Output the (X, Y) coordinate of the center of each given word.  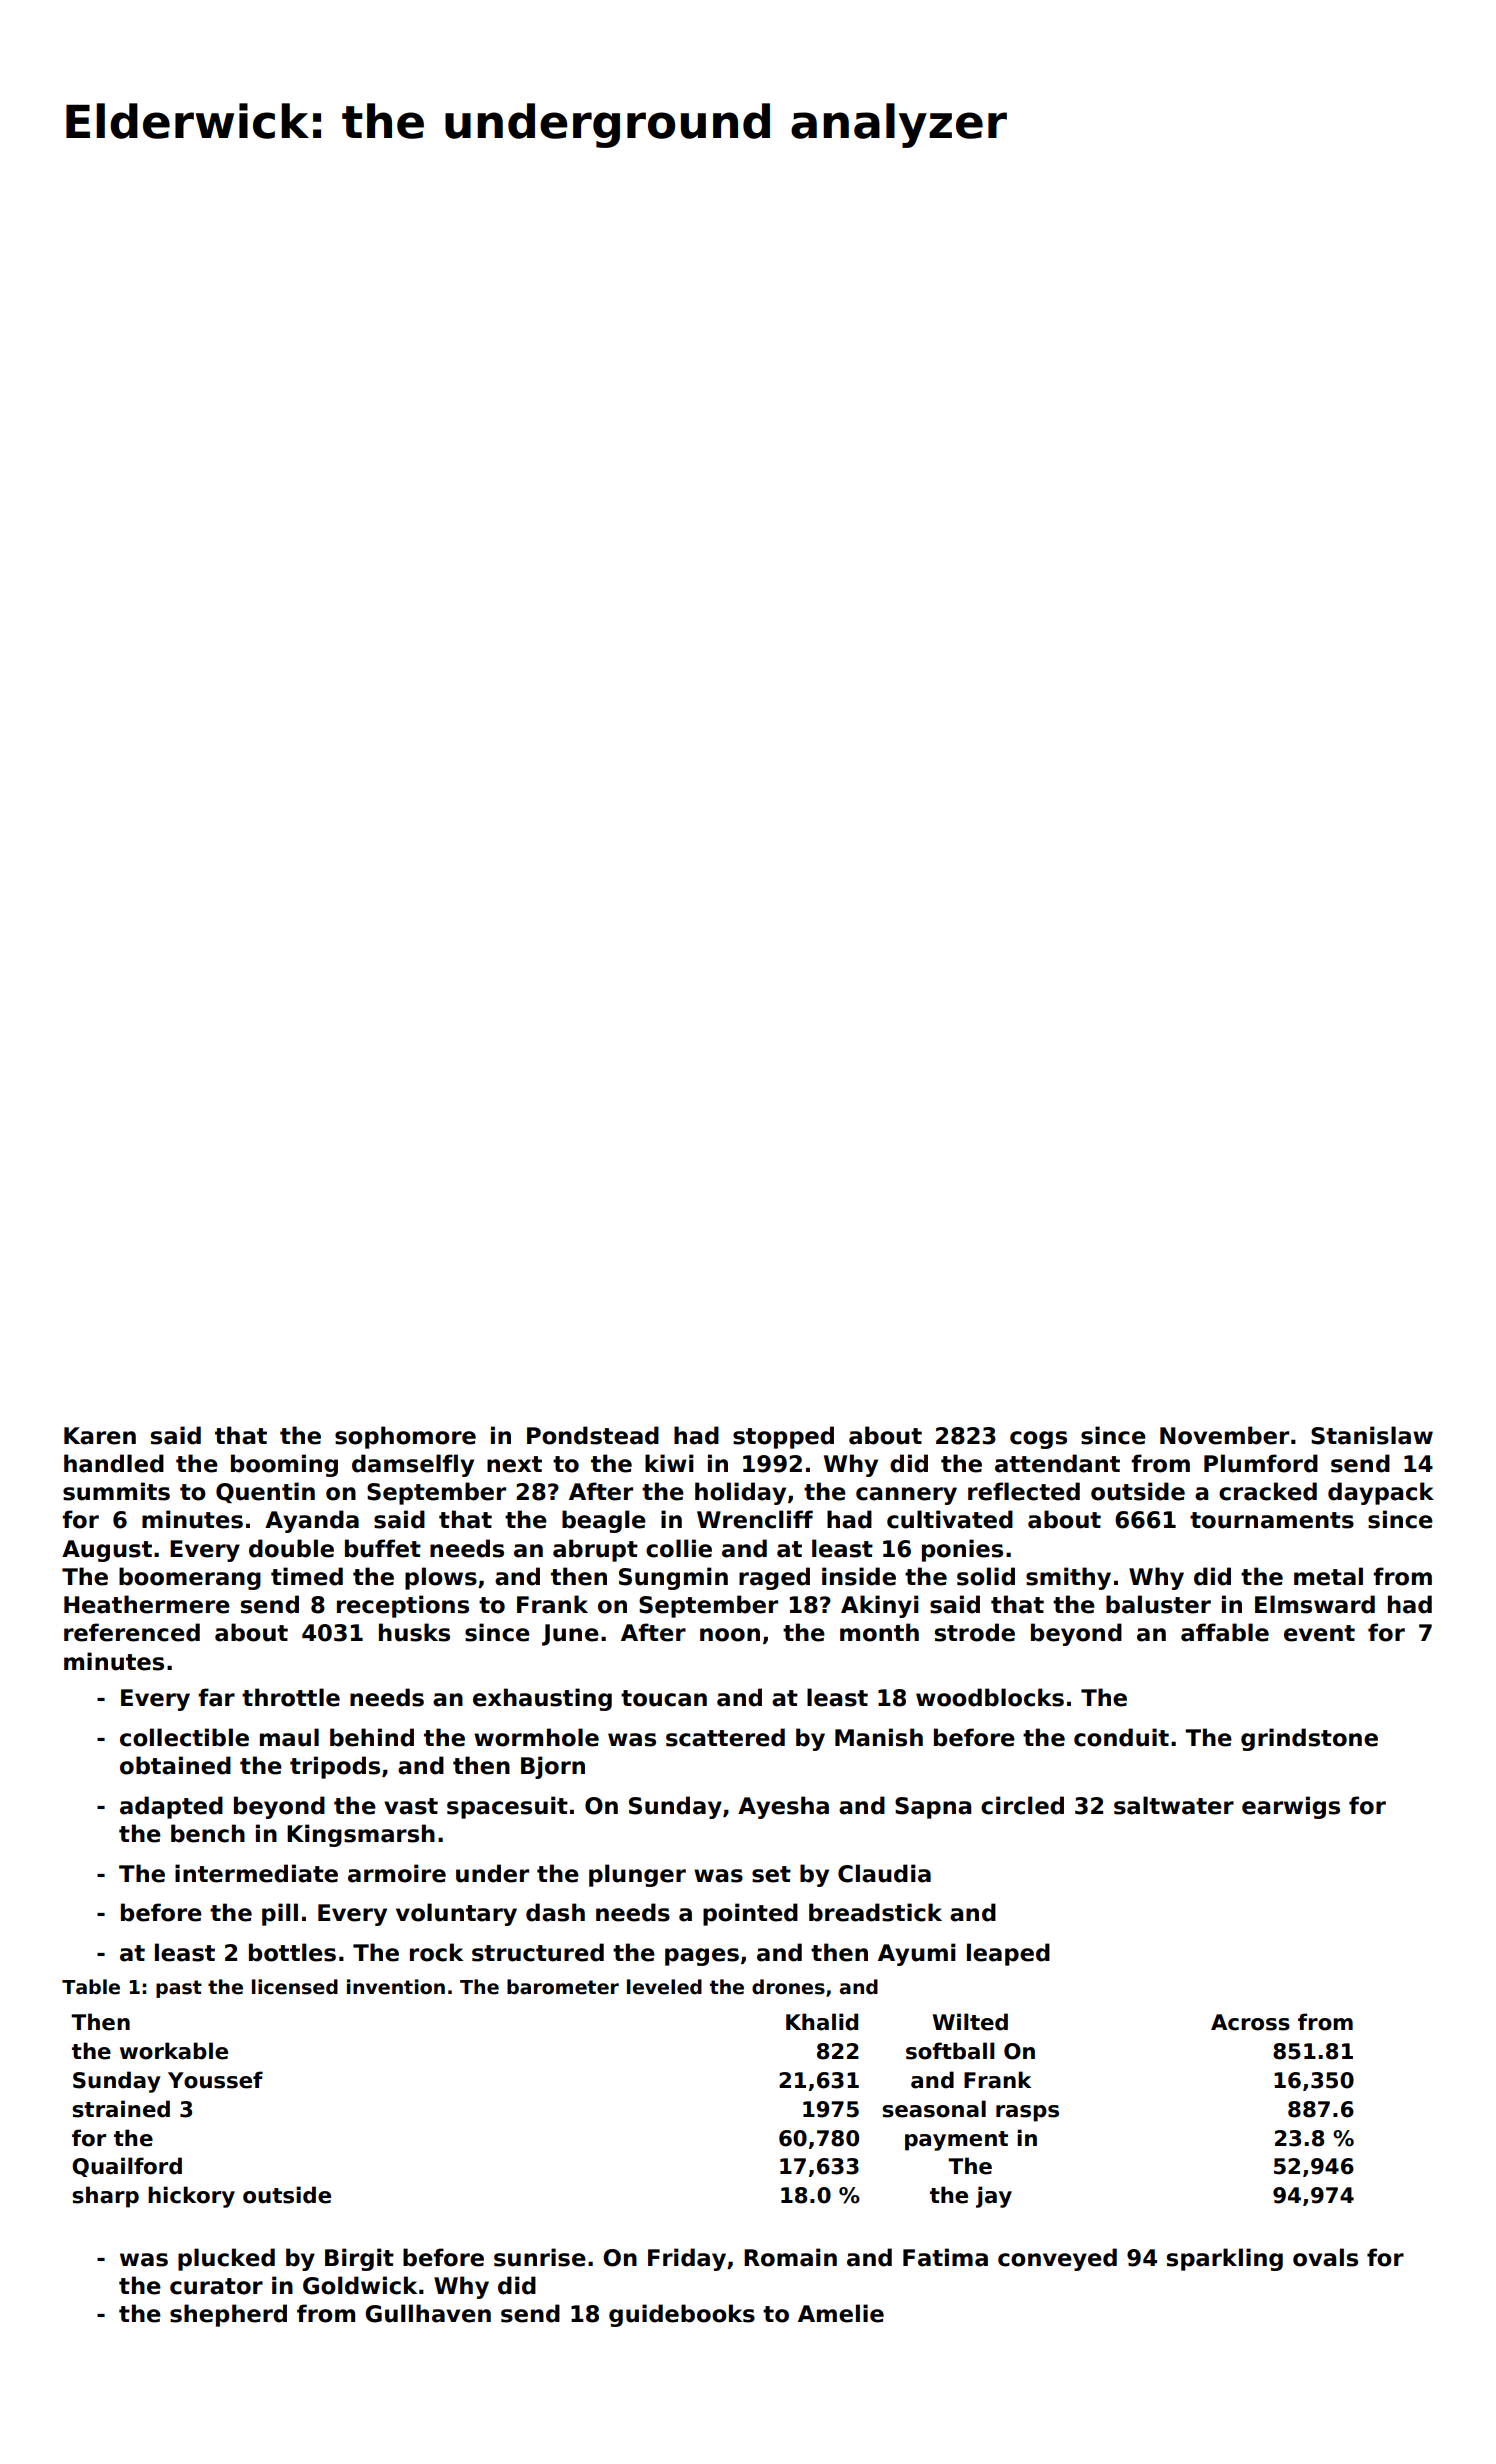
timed (307, 1576)
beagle (604, 1521)
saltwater (1174, 1805)
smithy (1068, 1578)
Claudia (884, 1873)
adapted (171, 1807)
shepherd (228, 2315)
